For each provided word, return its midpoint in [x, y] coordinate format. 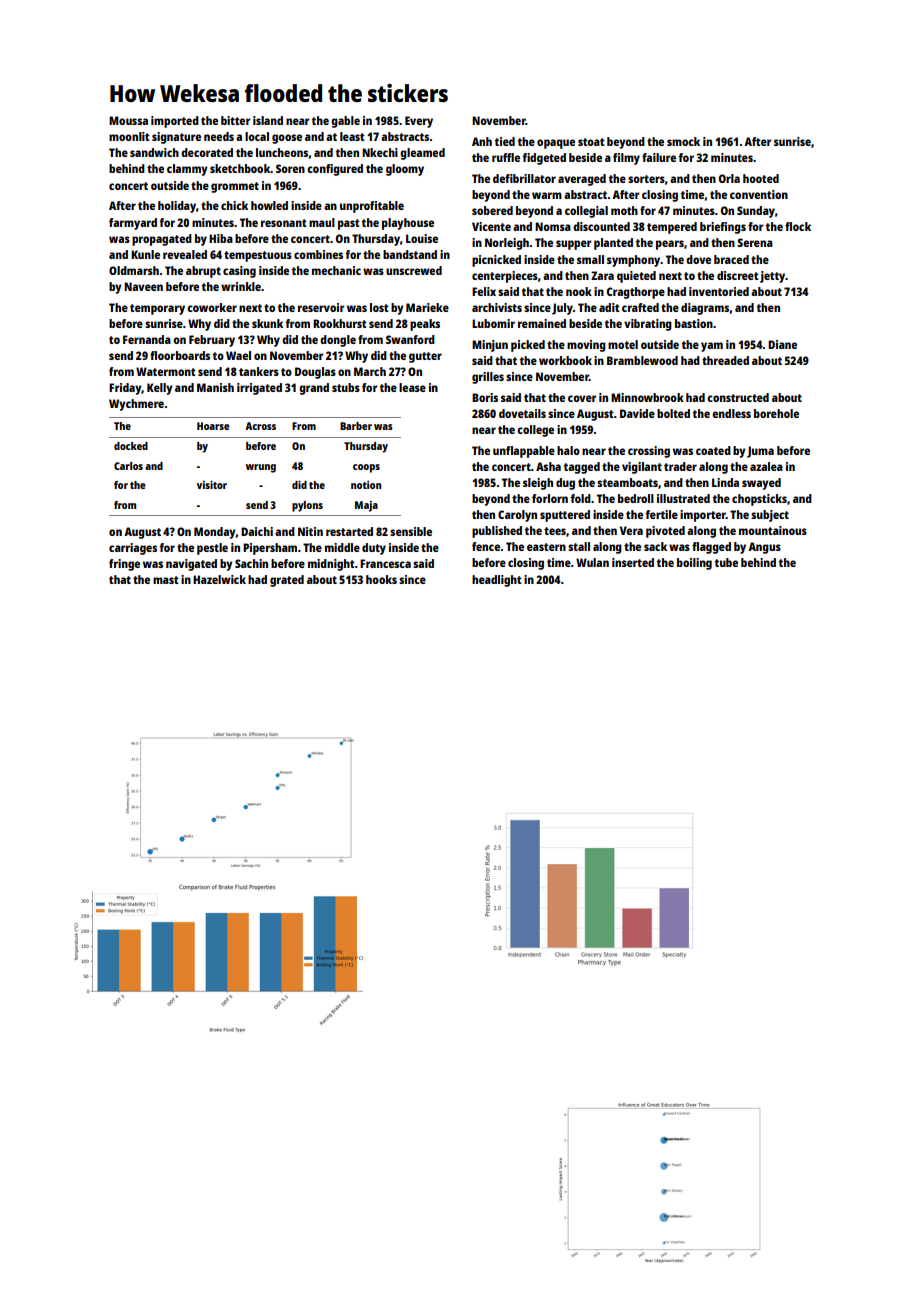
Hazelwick [219, 579]
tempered [672, 228]
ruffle [506, 157]
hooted [761, 178]
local [257, 136]
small [590, 259]
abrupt [203, 272]
